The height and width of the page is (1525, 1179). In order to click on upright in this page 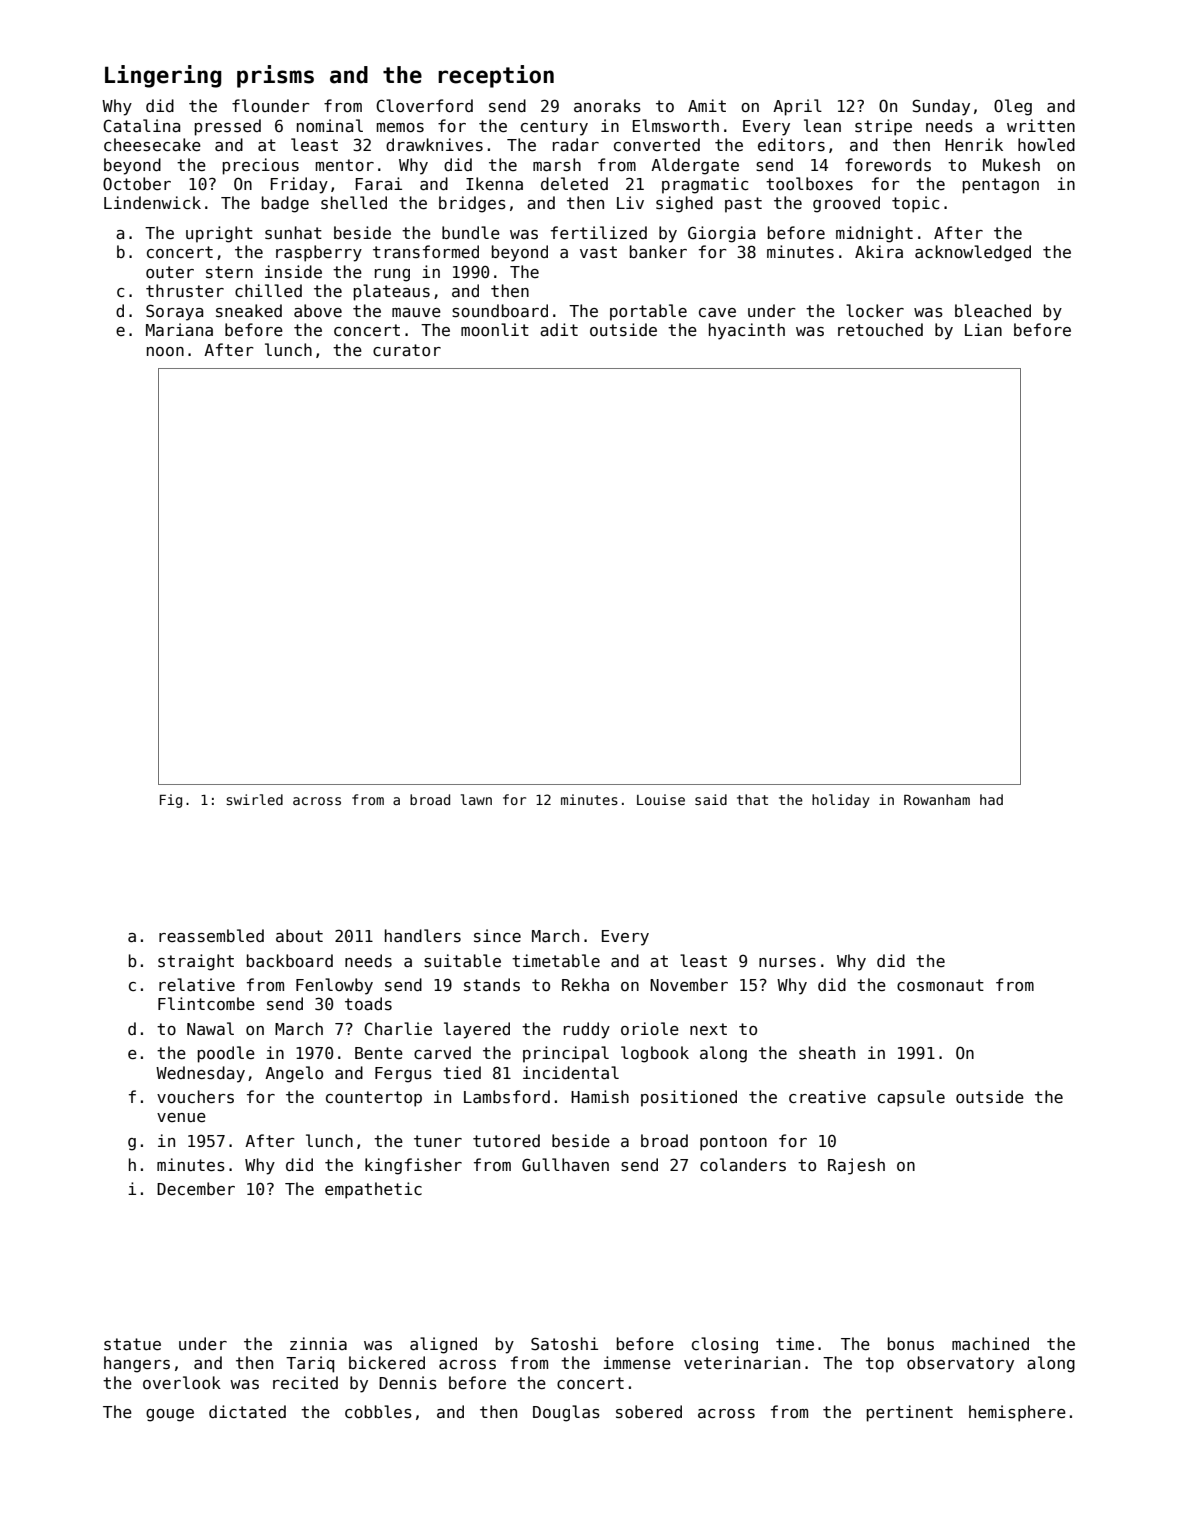, I will do `click(219, 234)`.
